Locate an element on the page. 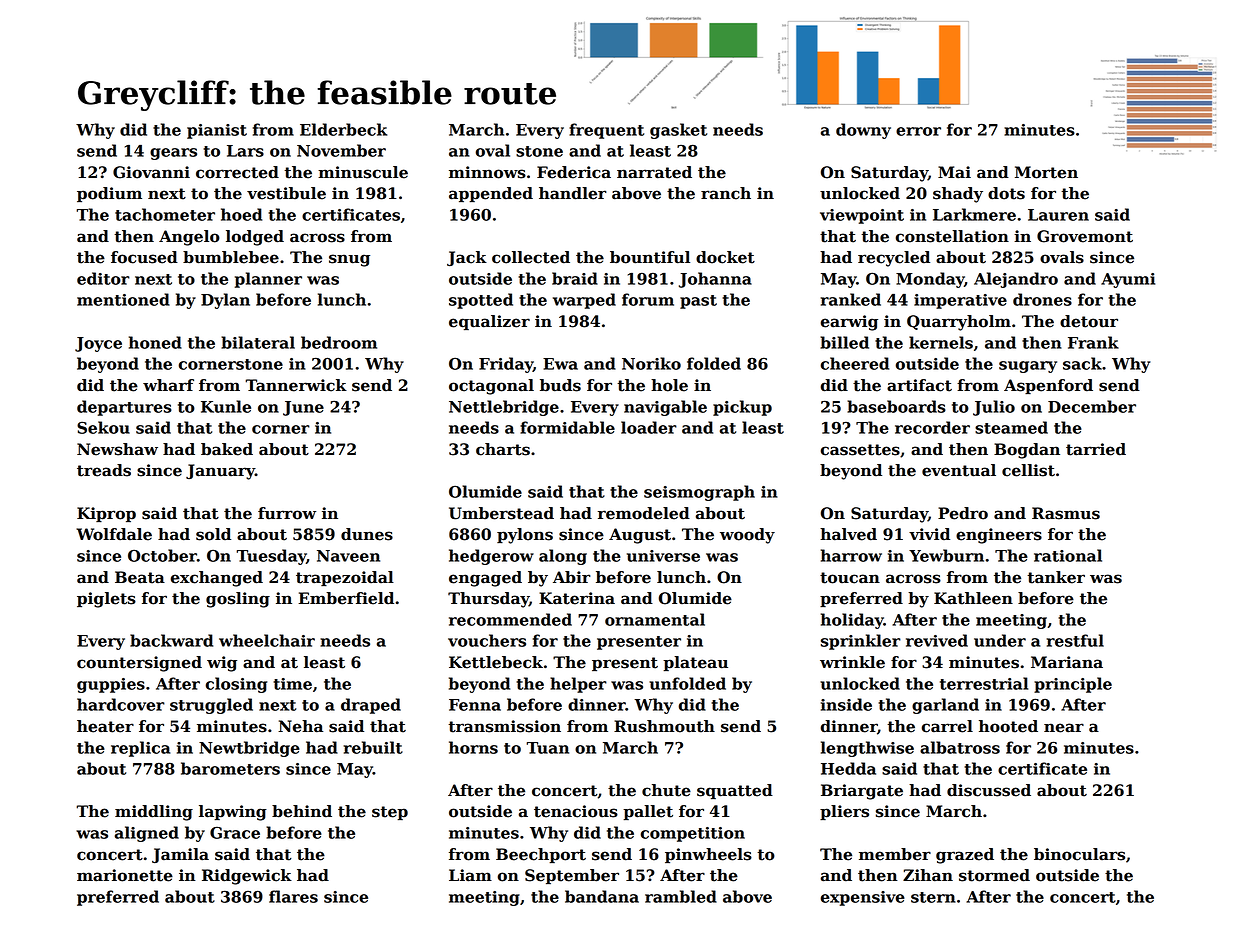 The height and width of the page is (952, 1233). Frank is located at coordinates (1093, 342).
